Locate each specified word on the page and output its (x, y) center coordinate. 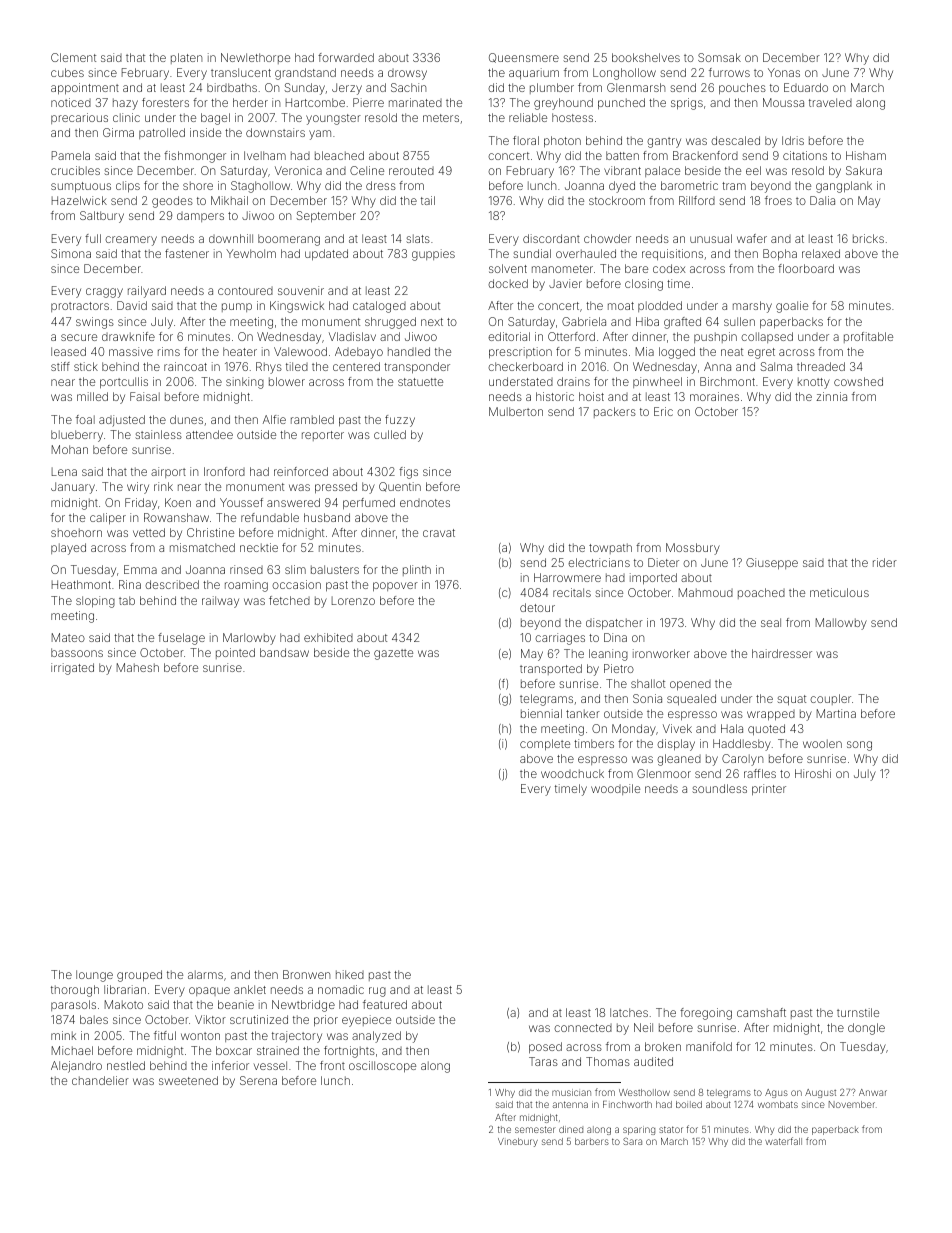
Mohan (70, 449)
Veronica (298, 170)
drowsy (407, 74)
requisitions (672, 254)
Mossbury (693, 549)
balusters (335, 569)
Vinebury (518, 1142)
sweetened (188, 1080)
